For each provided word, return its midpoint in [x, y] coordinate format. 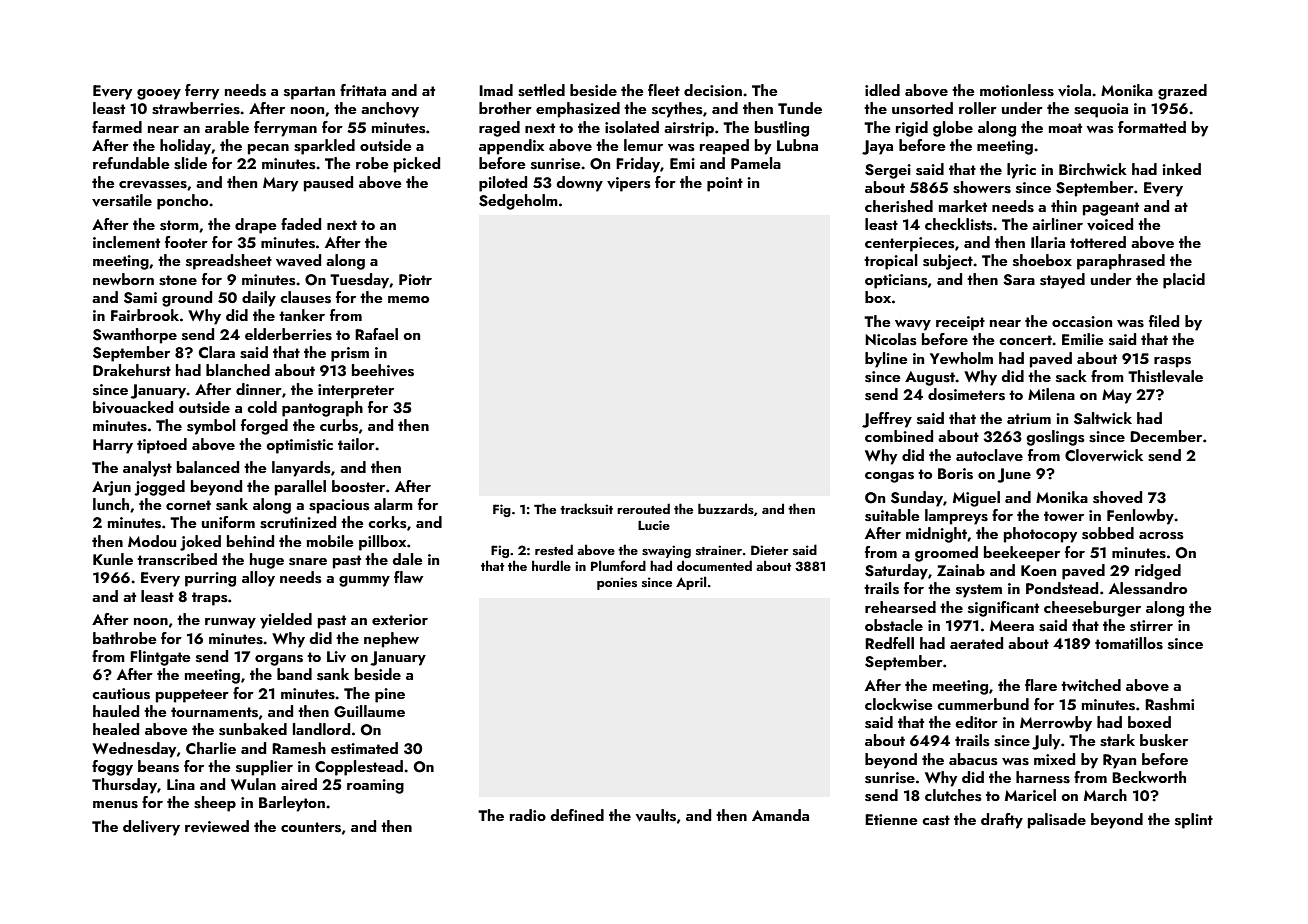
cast [936, 820]
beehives [383, 370]
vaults [656, 815]
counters [311, 827]
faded [301, 224]
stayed [1062, 281]
